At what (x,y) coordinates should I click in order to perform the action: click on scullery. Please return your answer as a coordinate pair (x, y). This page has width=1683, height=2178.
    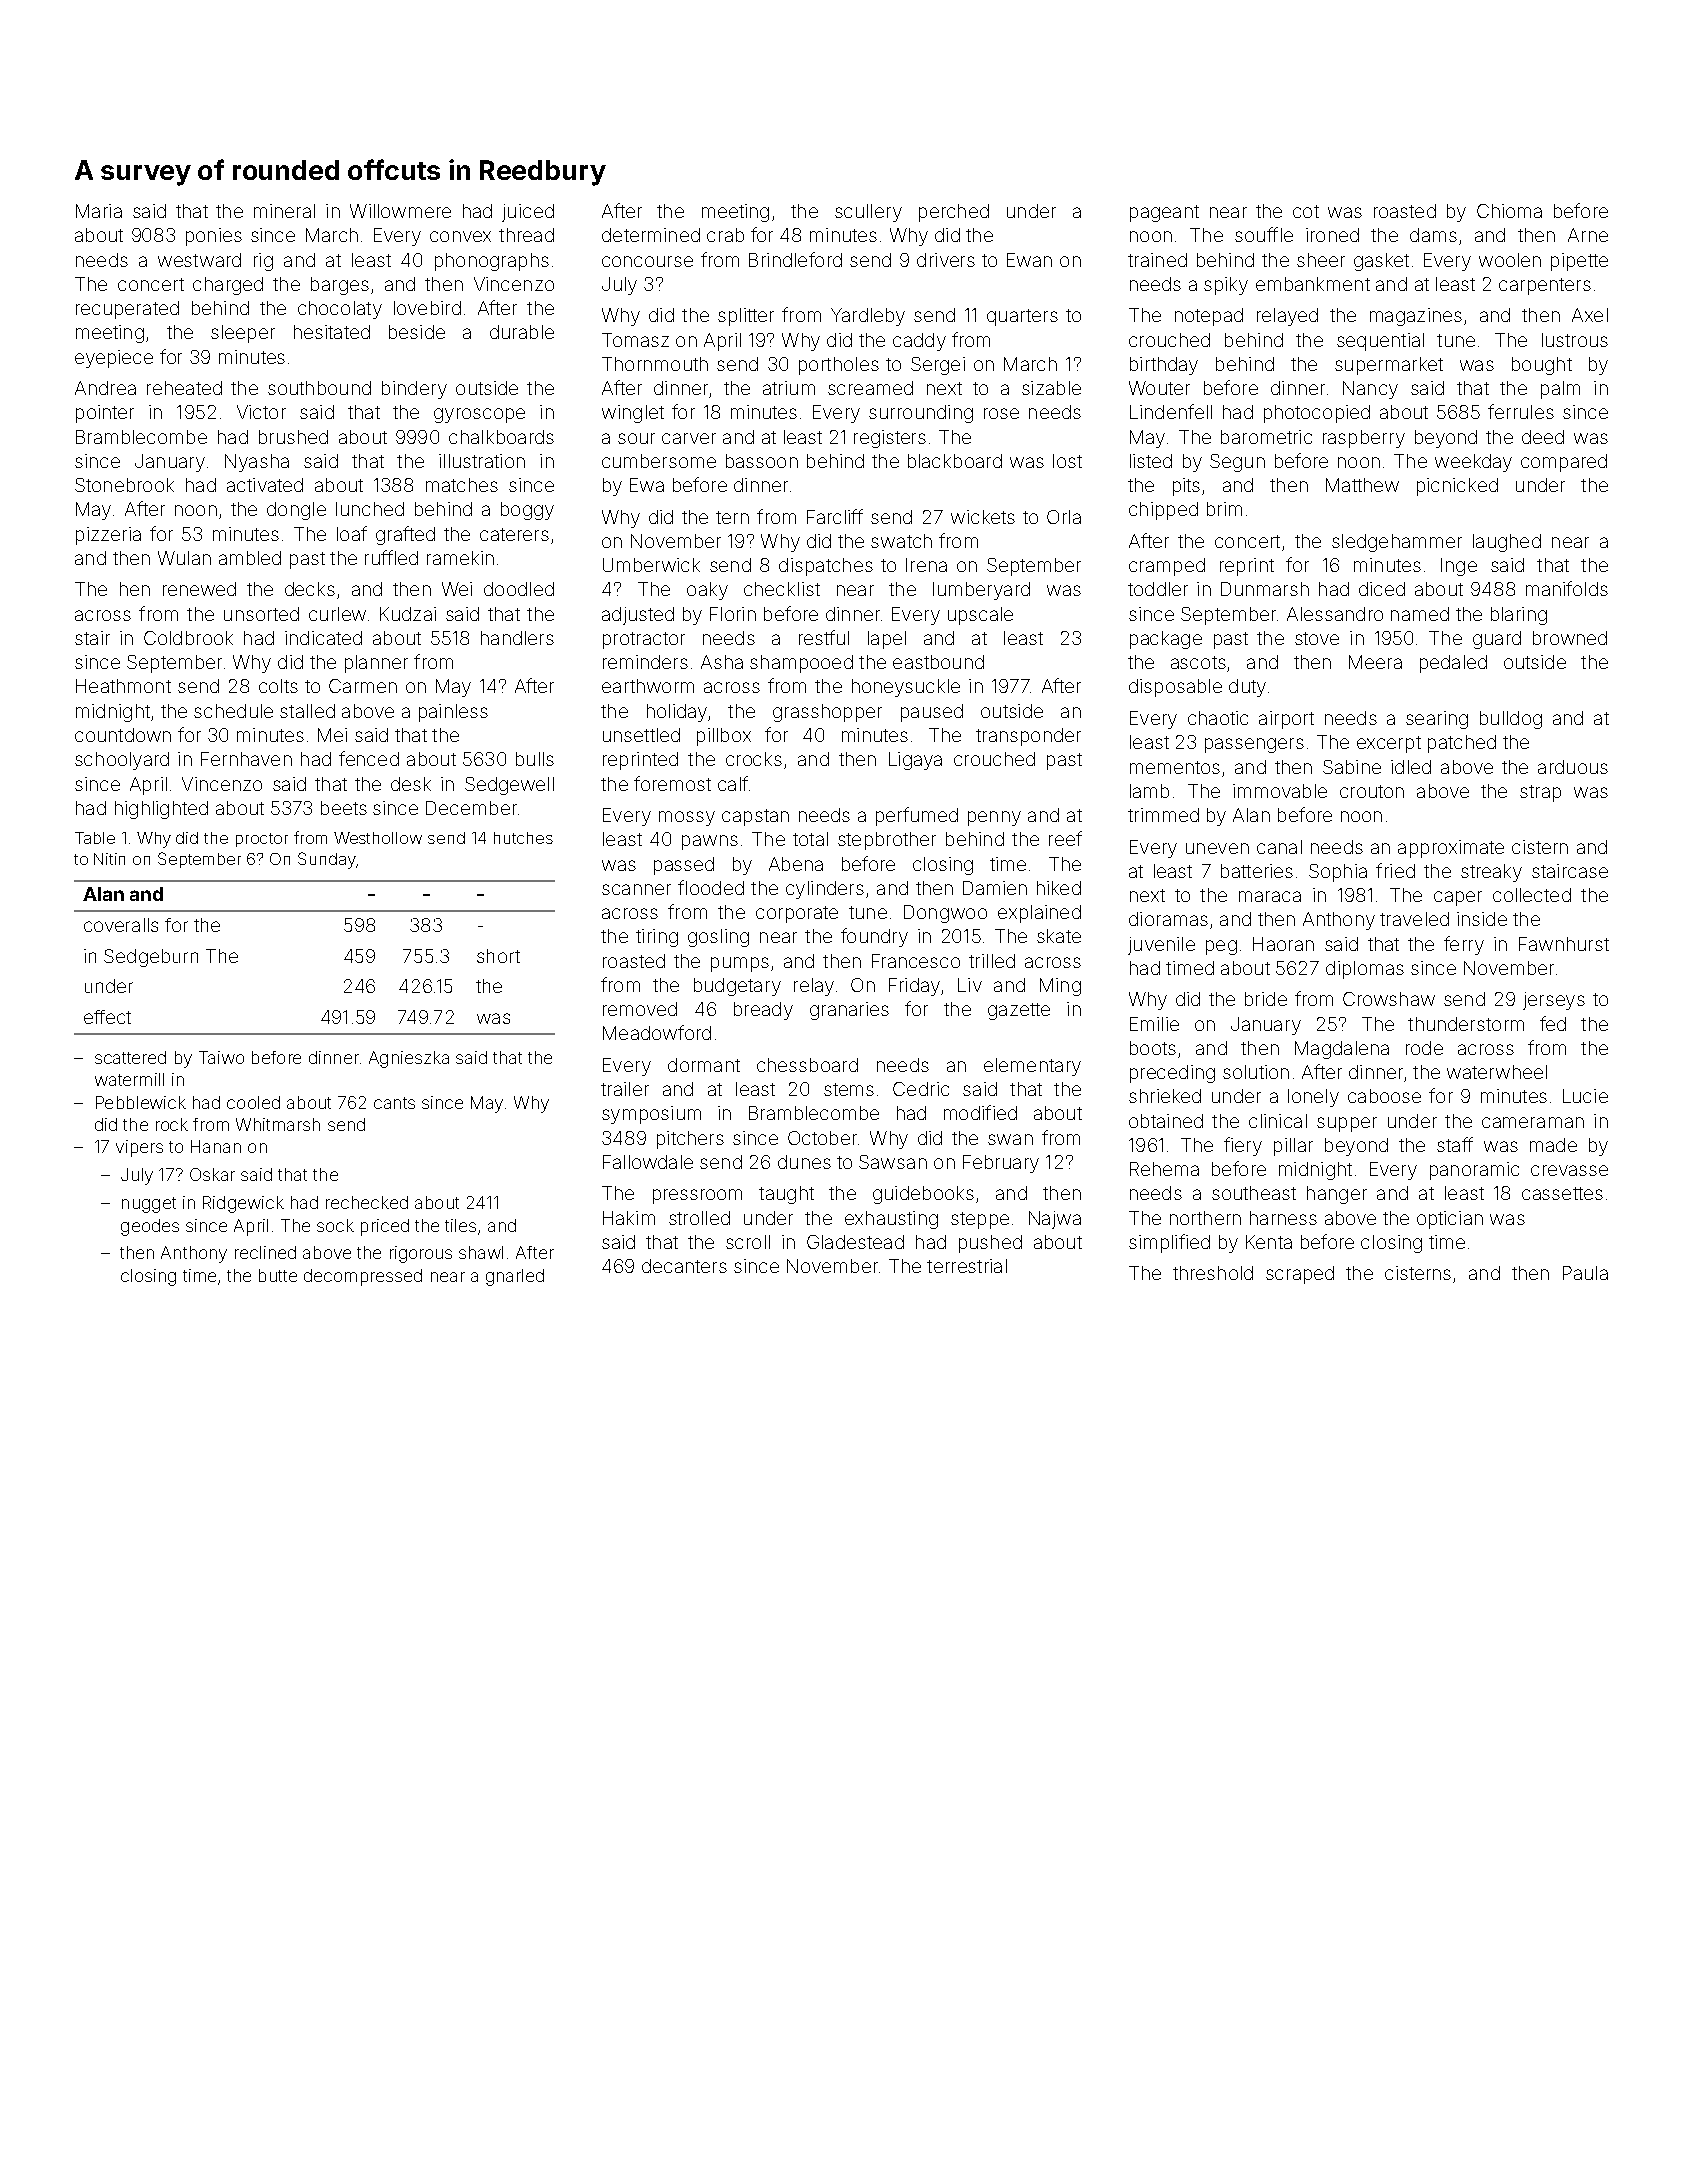
    Looking at the image, I should click on (868, 213).
